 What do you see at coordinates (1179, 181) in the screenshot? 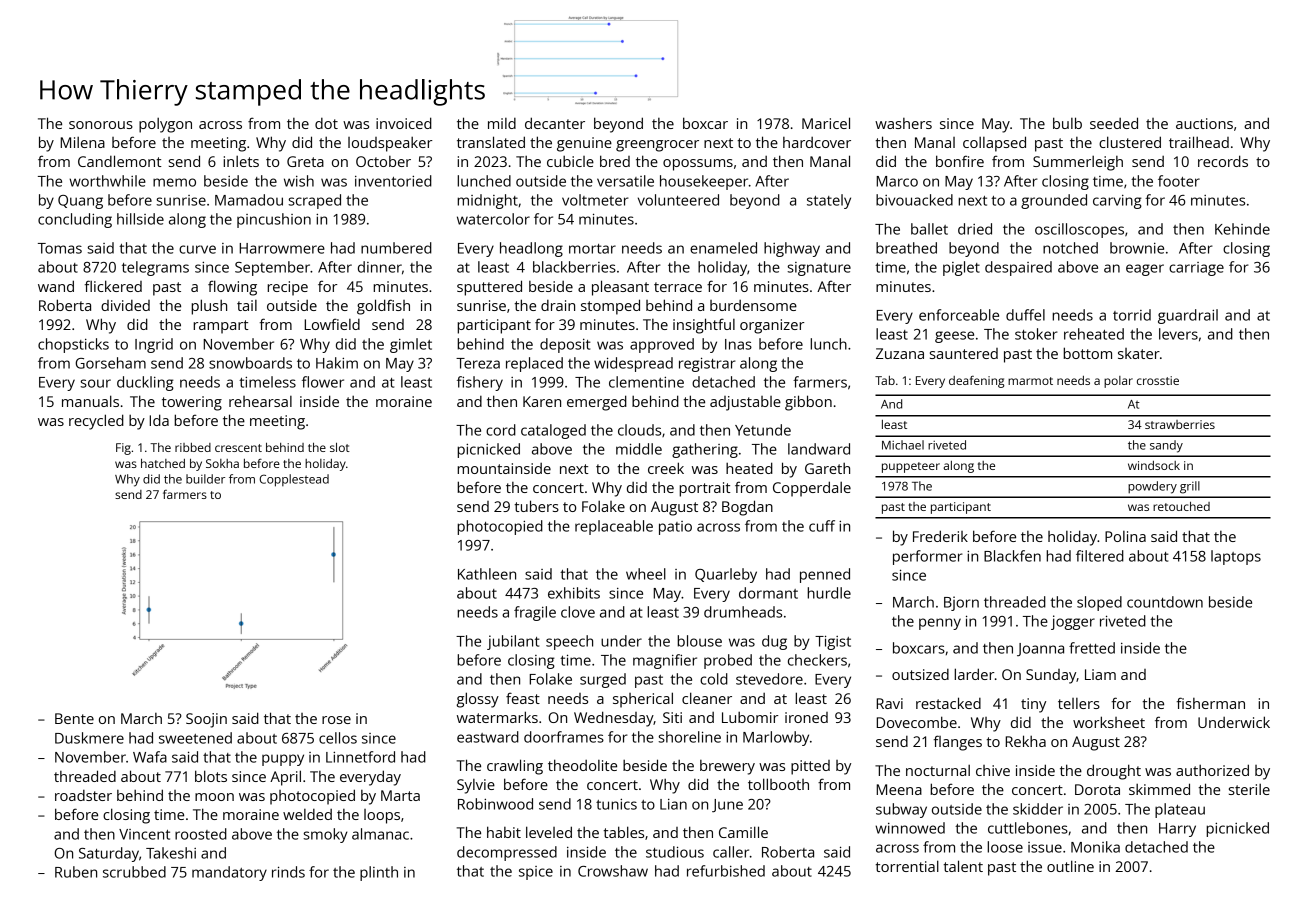
I see `footer` at bounding box center [1179, 181].
